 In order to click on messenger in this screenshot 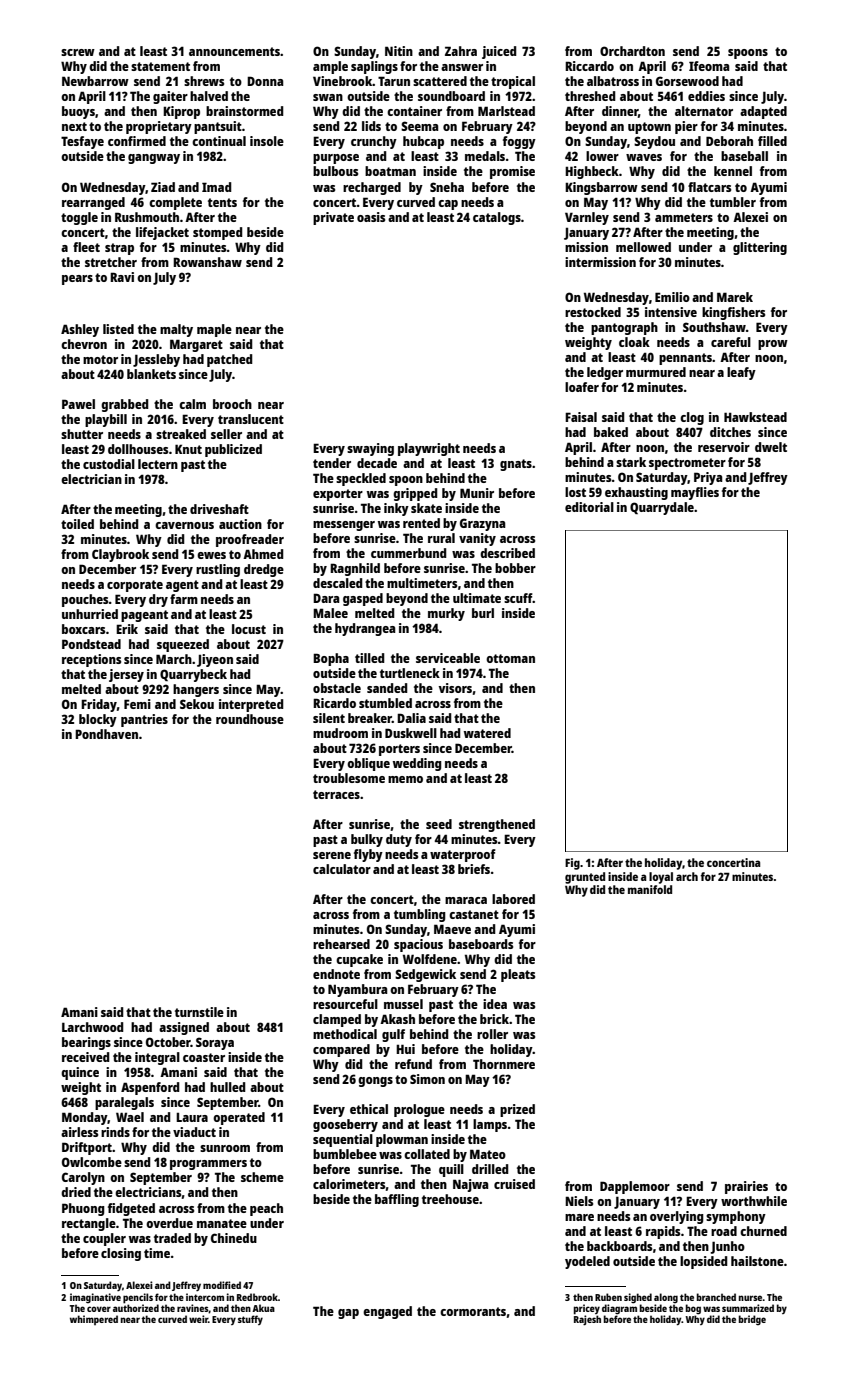, I will do `click(344, 526)`.
